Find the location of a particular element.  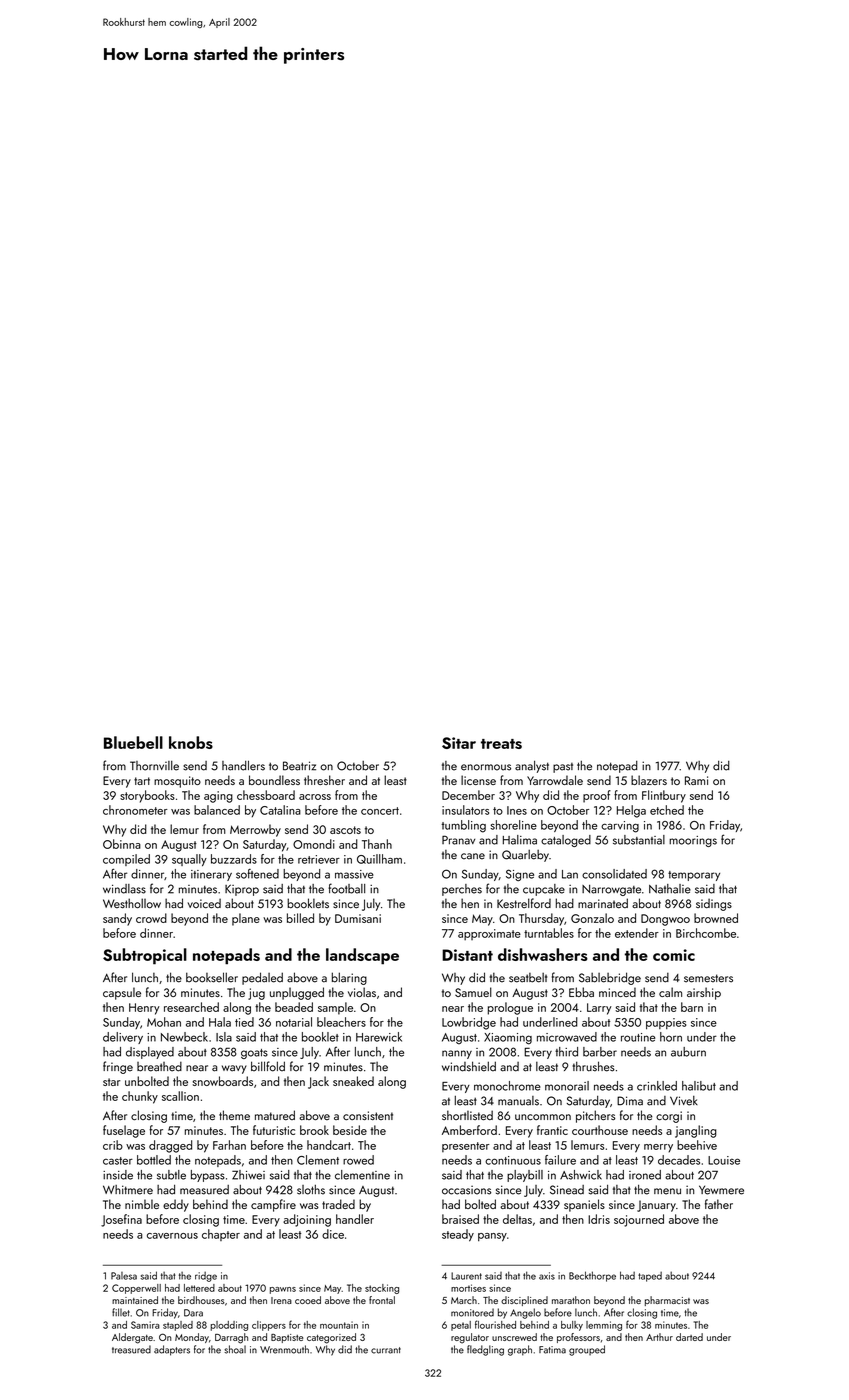

proof is located at coordinates (597, 796).
